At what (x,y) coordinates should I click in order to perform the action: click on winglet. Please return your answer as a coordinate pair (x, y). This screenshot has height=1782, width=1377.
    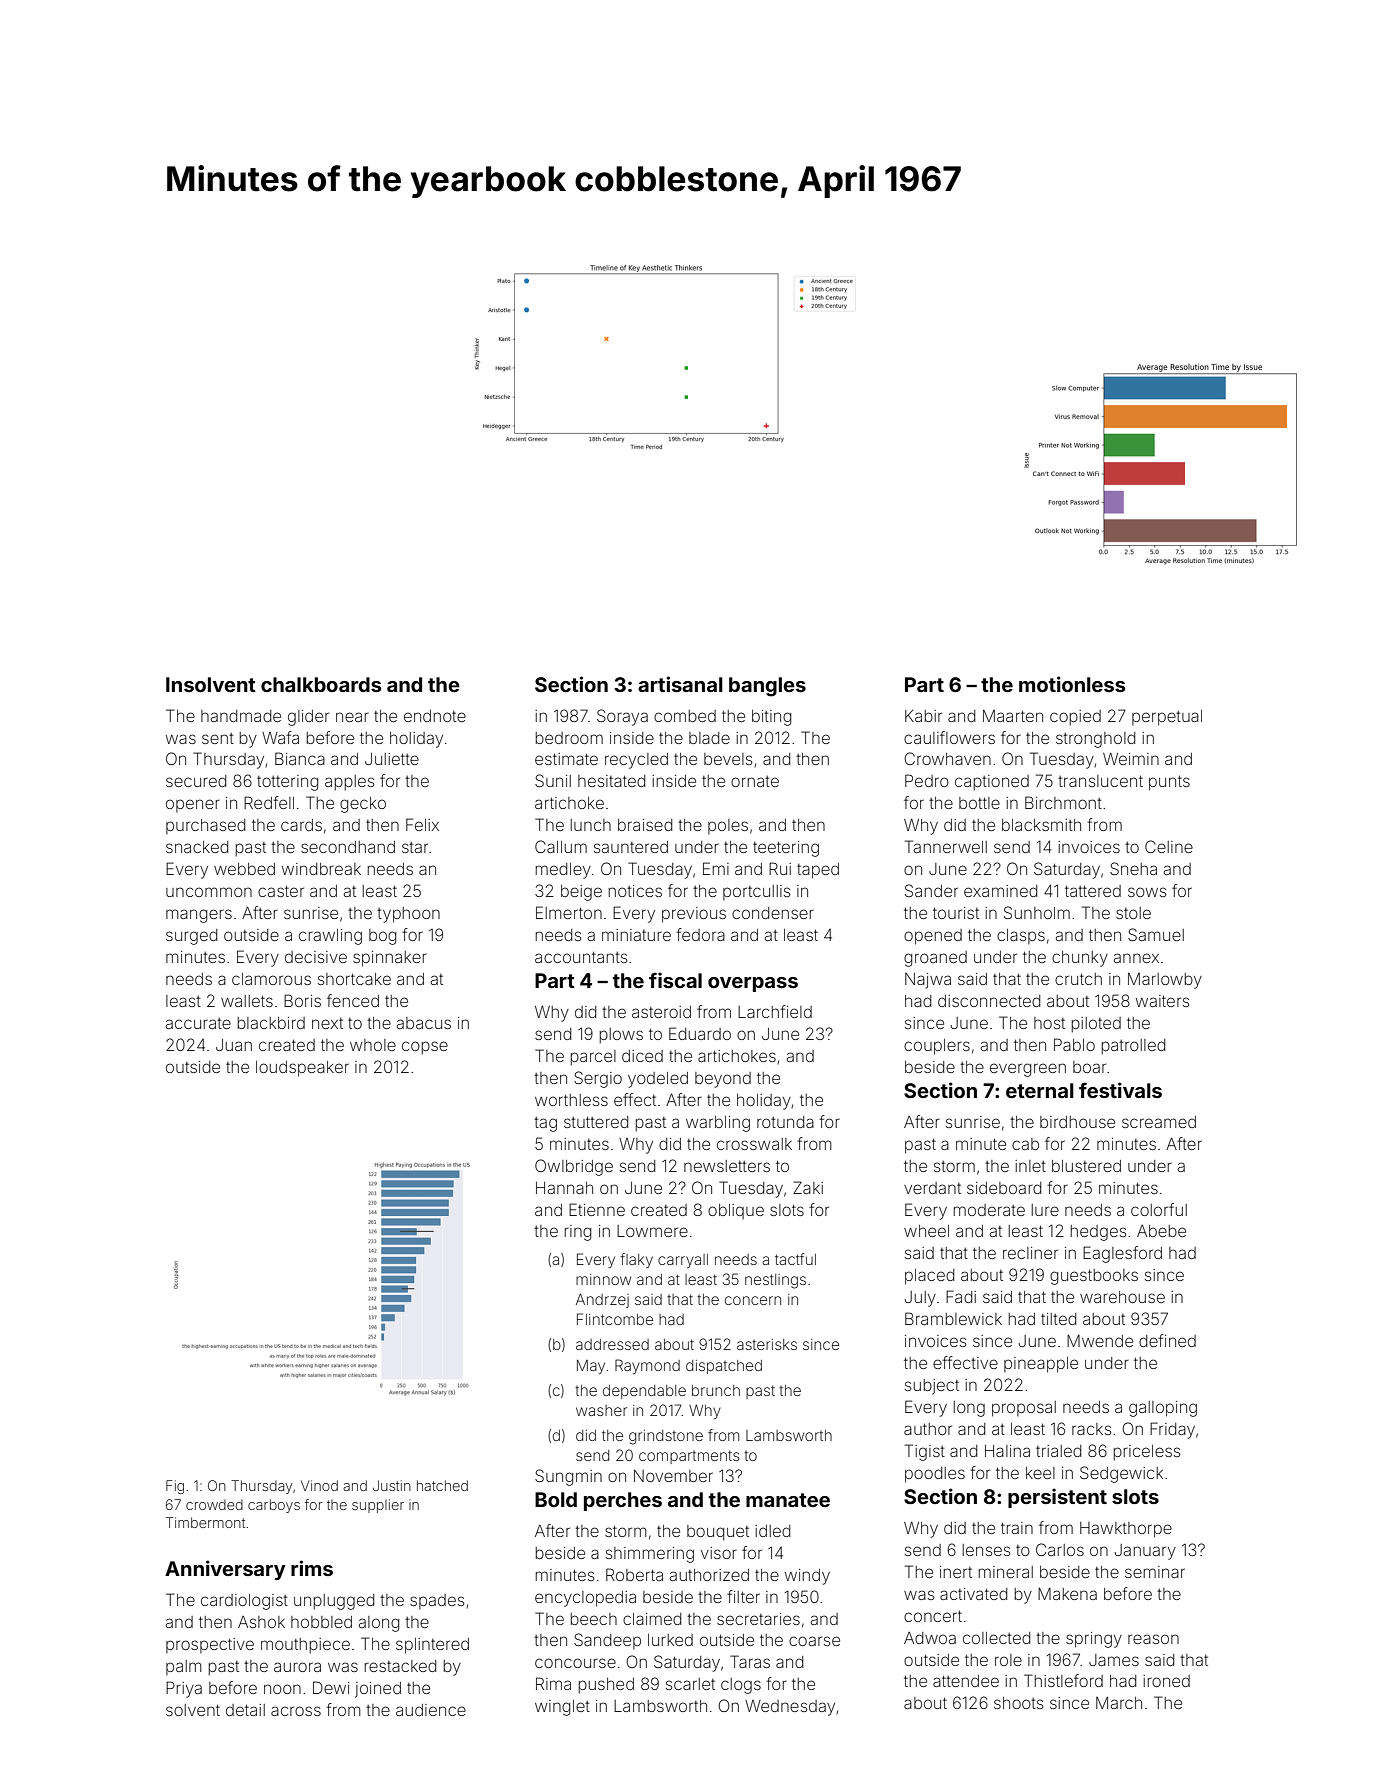
    Looking at the image, I should click on (562, 1708).
